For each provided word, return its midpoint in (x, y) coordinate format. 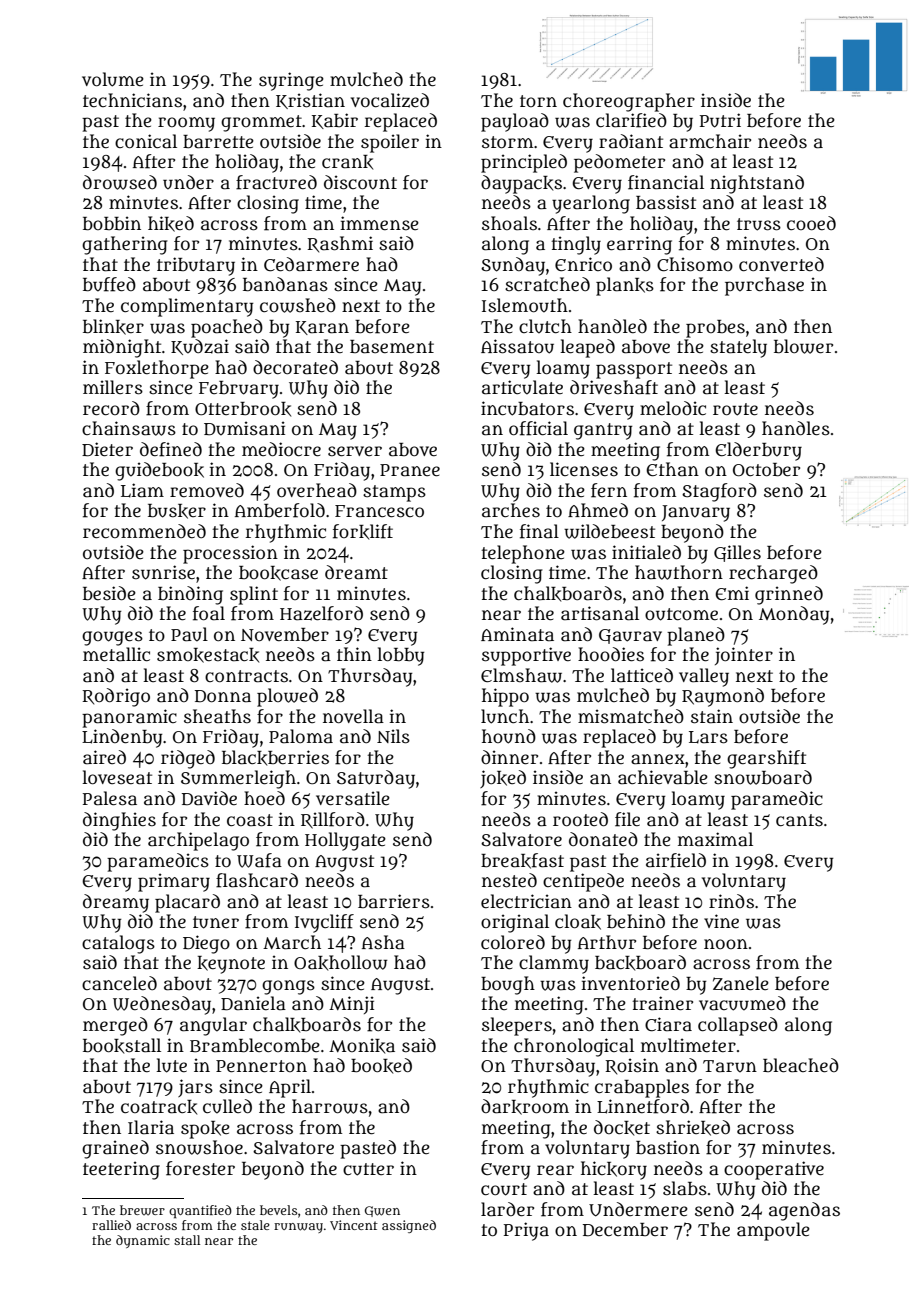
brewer (142, 1210)
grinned (789, 595)
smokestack (208, 655)
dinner (509, 757)
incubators (527, 408)
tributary (196, 266)
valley (704, 677)
